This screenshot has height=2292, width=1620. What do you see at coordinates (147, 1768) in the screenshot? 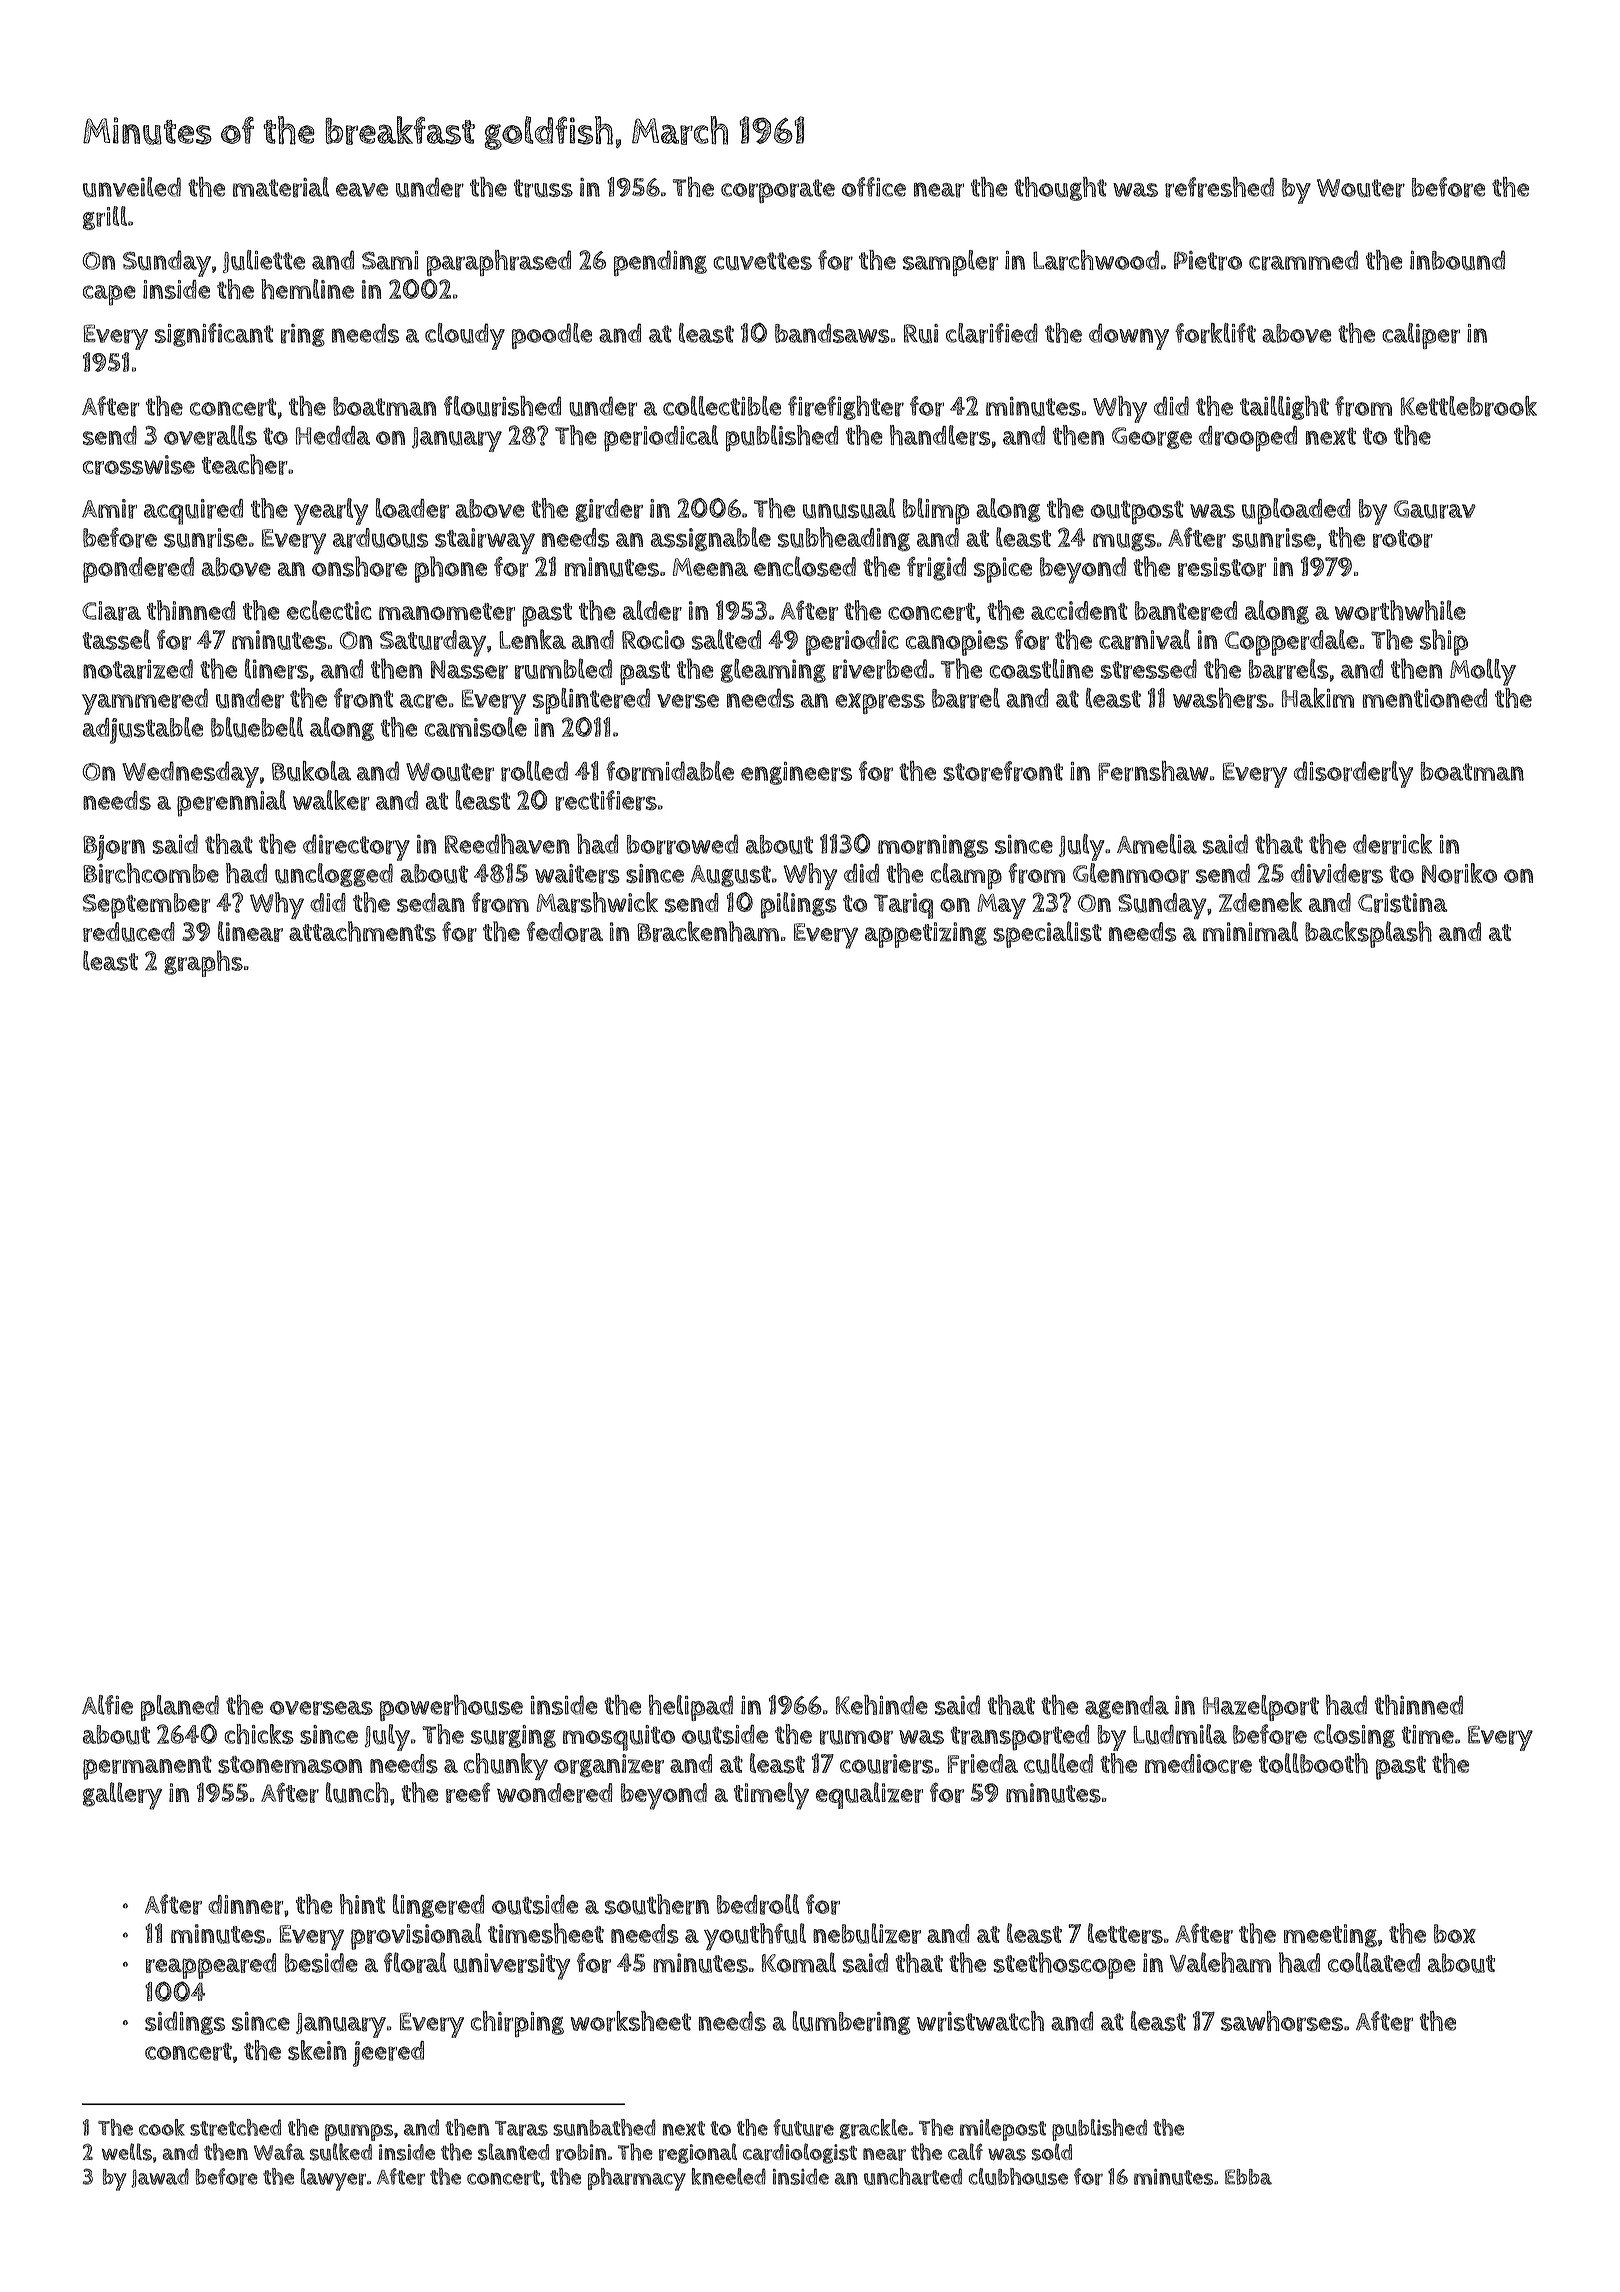
I see `permanent` at bounding box center [147, 1768].
